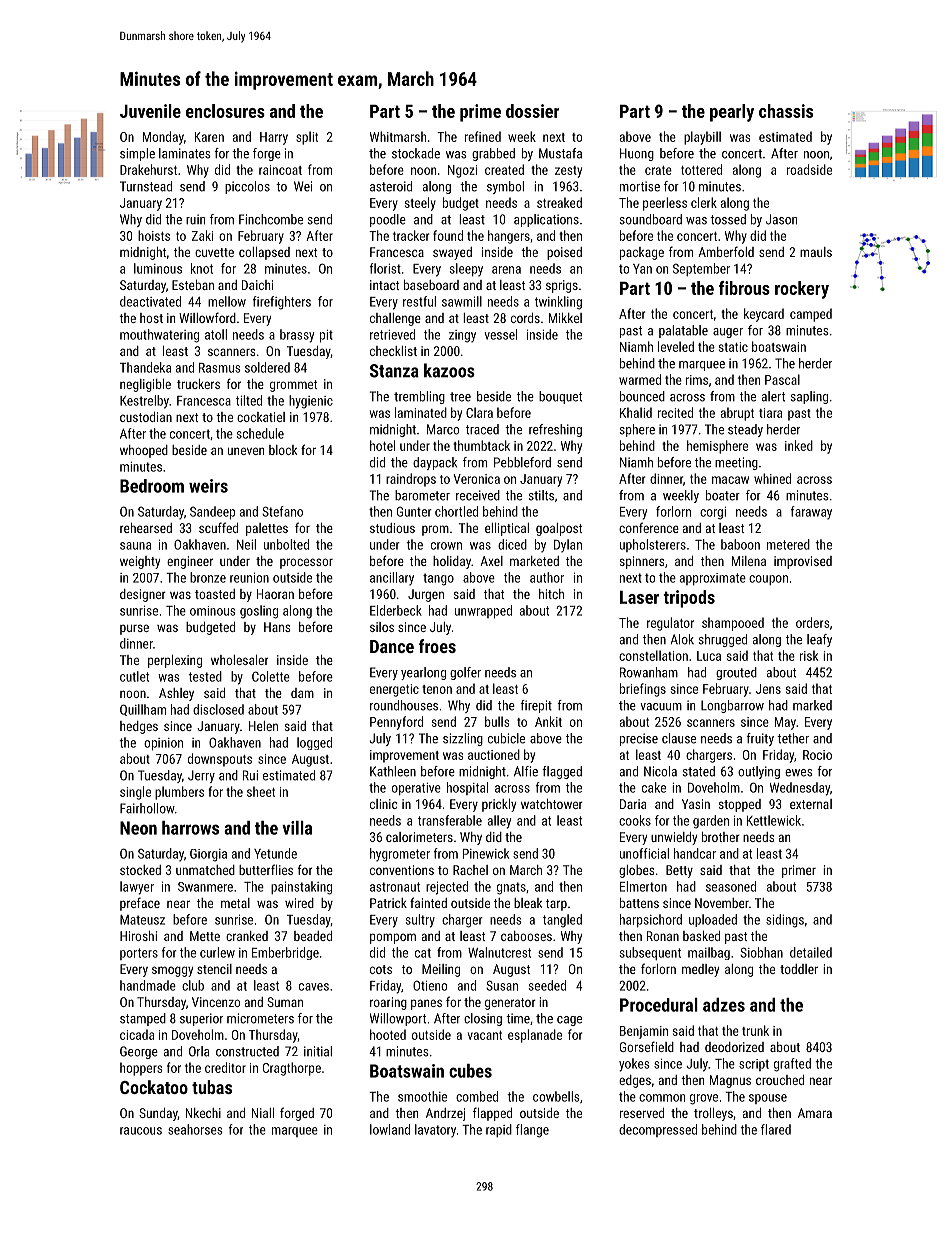  I want to click on unbolted, so click(286, 544).
